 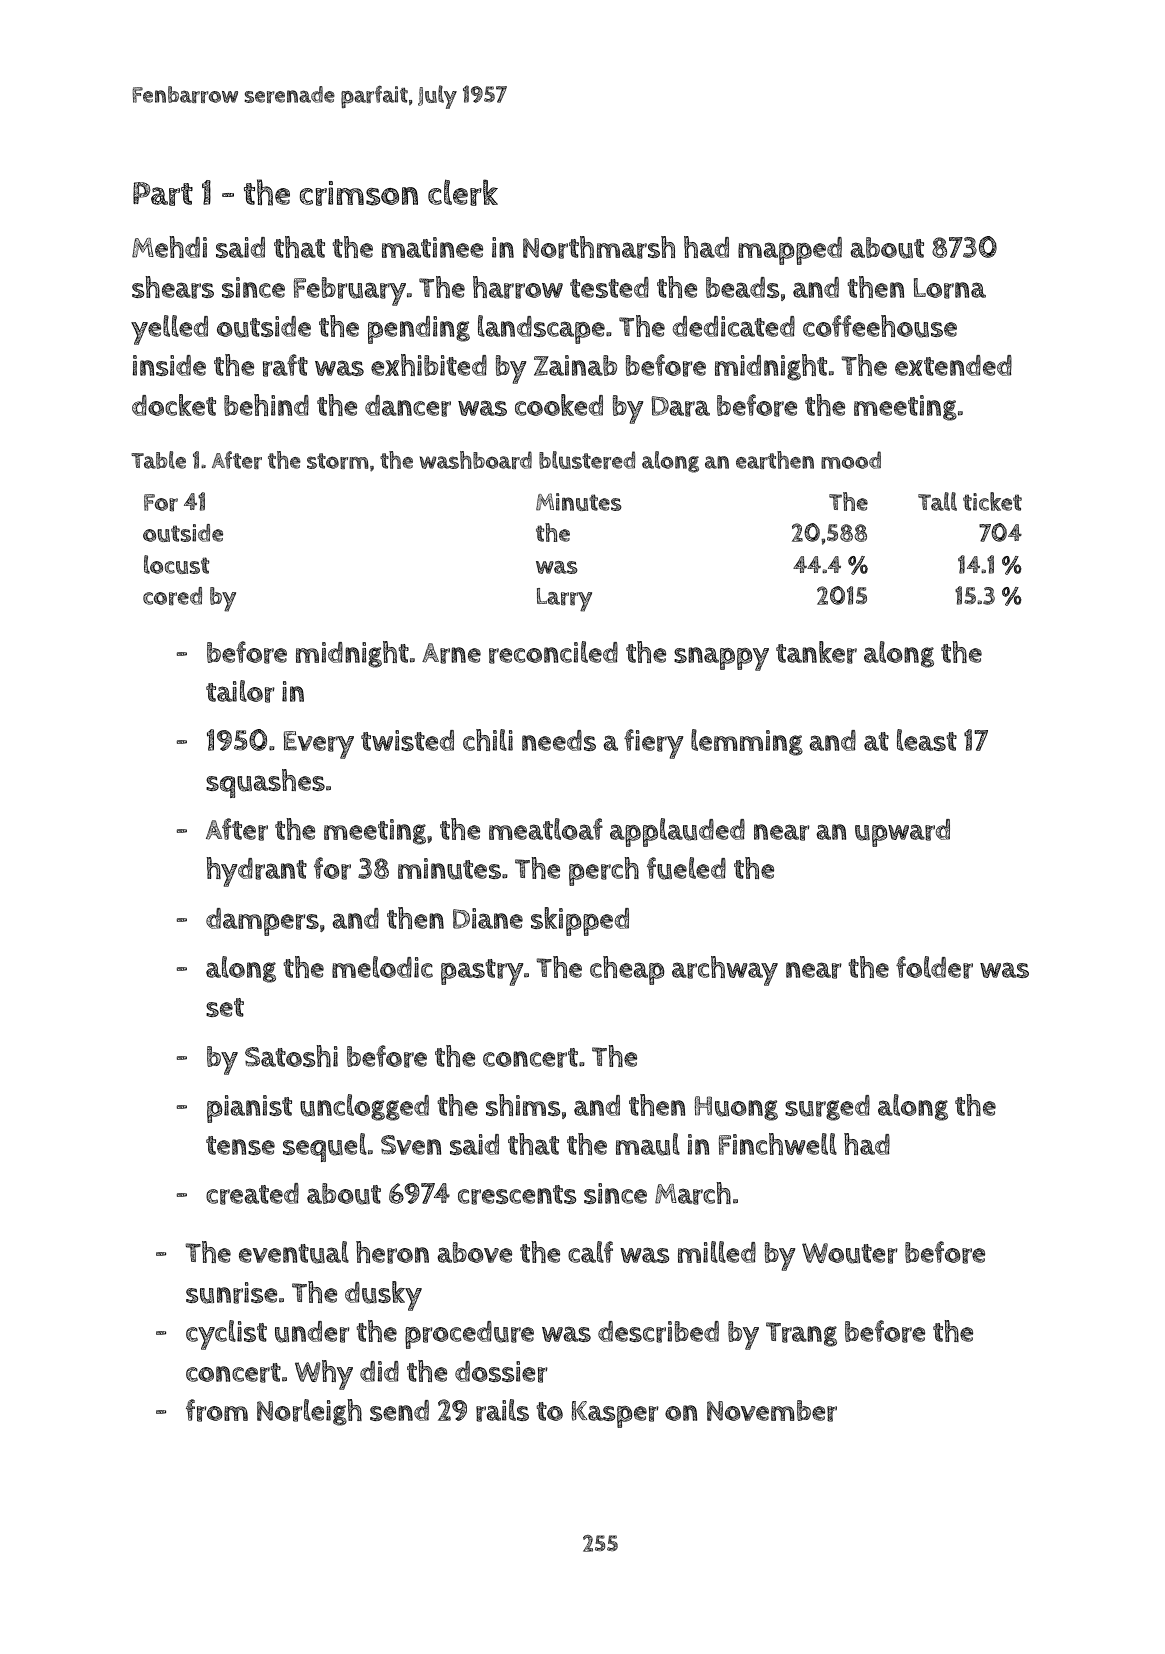 What do you see at coordinates (615, 1414) in the screenshot?
I see `Kasper` at bounding box center [615, 1414].
